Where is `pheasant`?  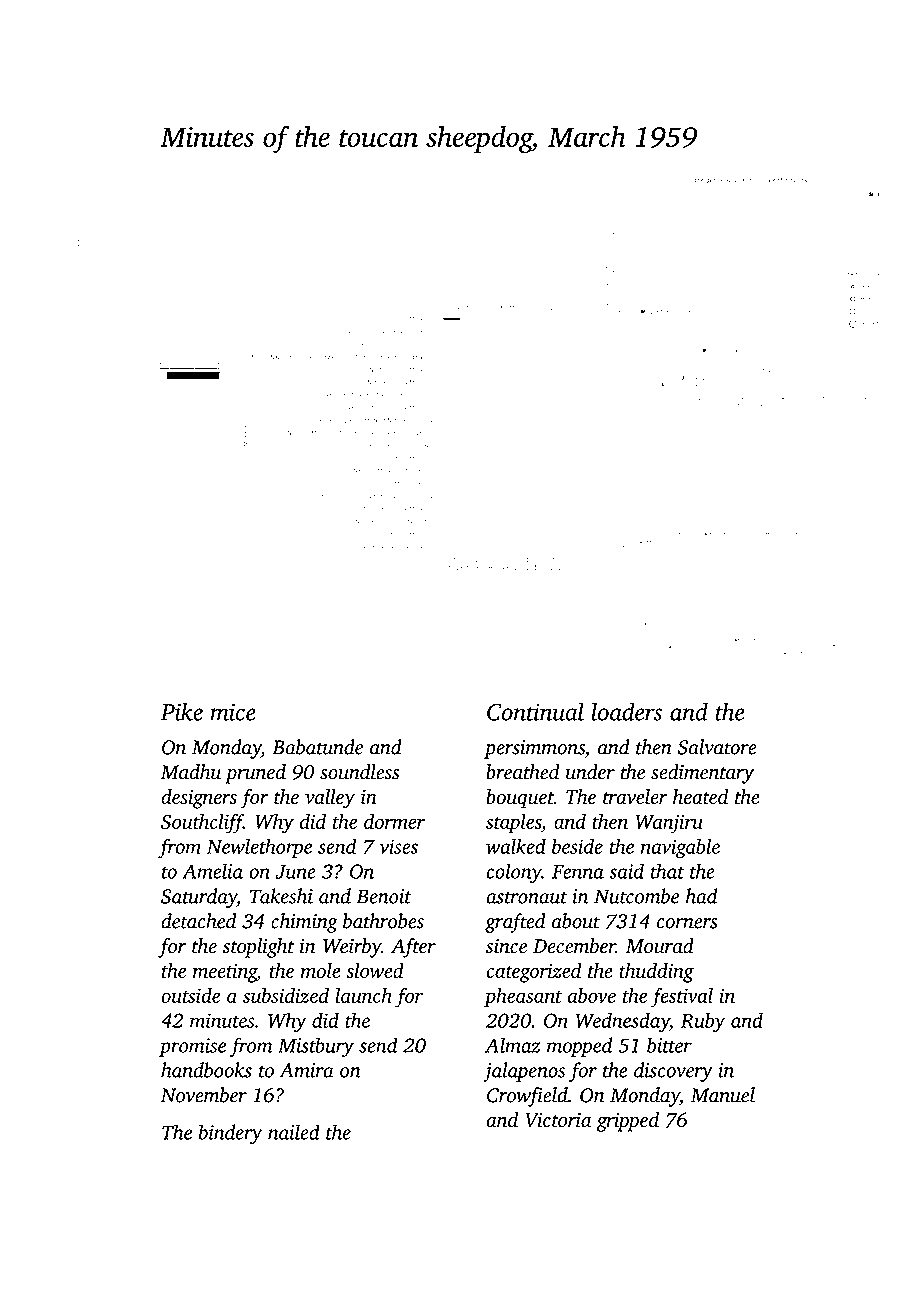
pheasant is located at coordinates (523, 997).
